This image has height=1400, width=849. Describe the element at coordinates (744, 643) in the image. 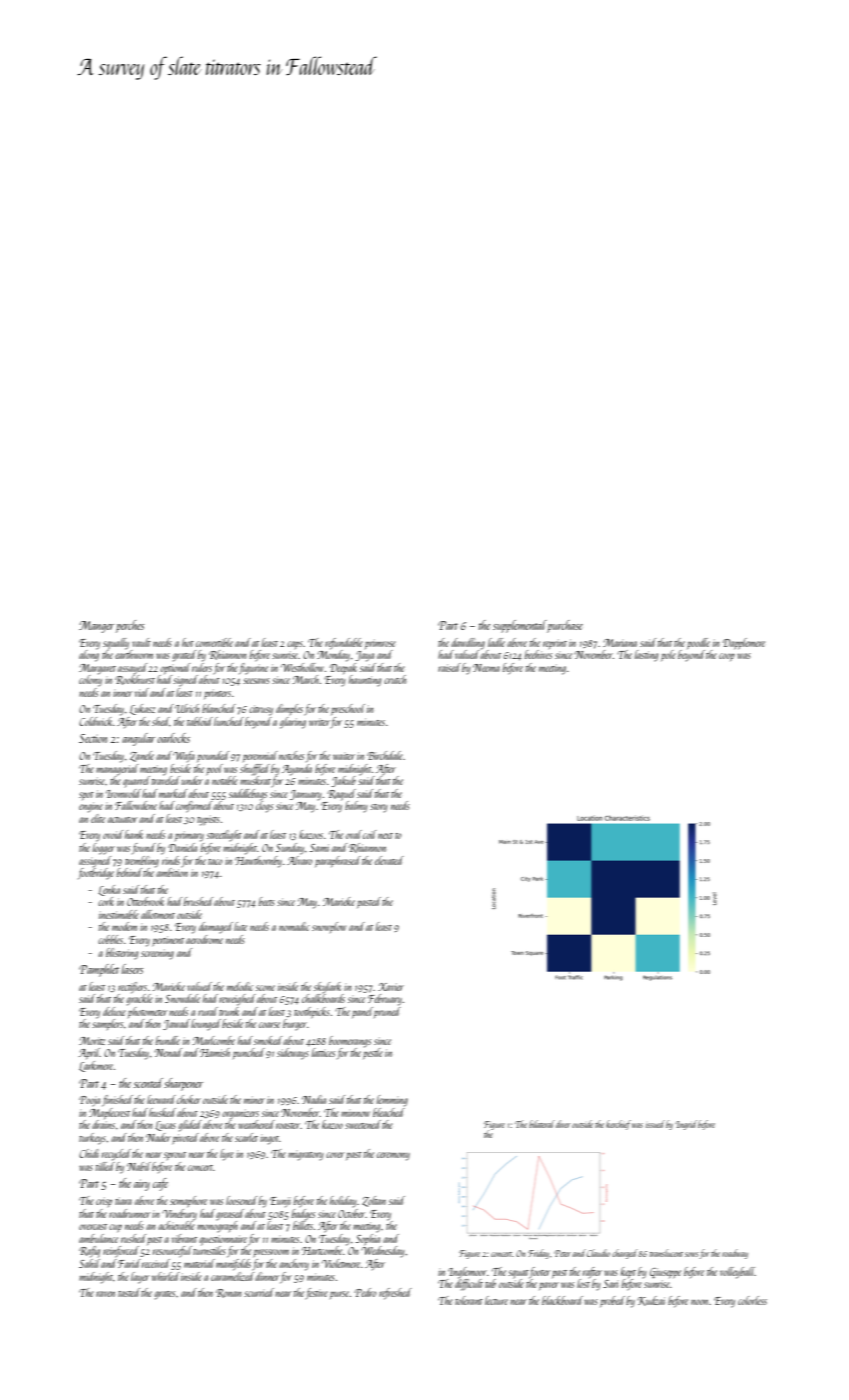

I see `Dapplemere` at that location.
